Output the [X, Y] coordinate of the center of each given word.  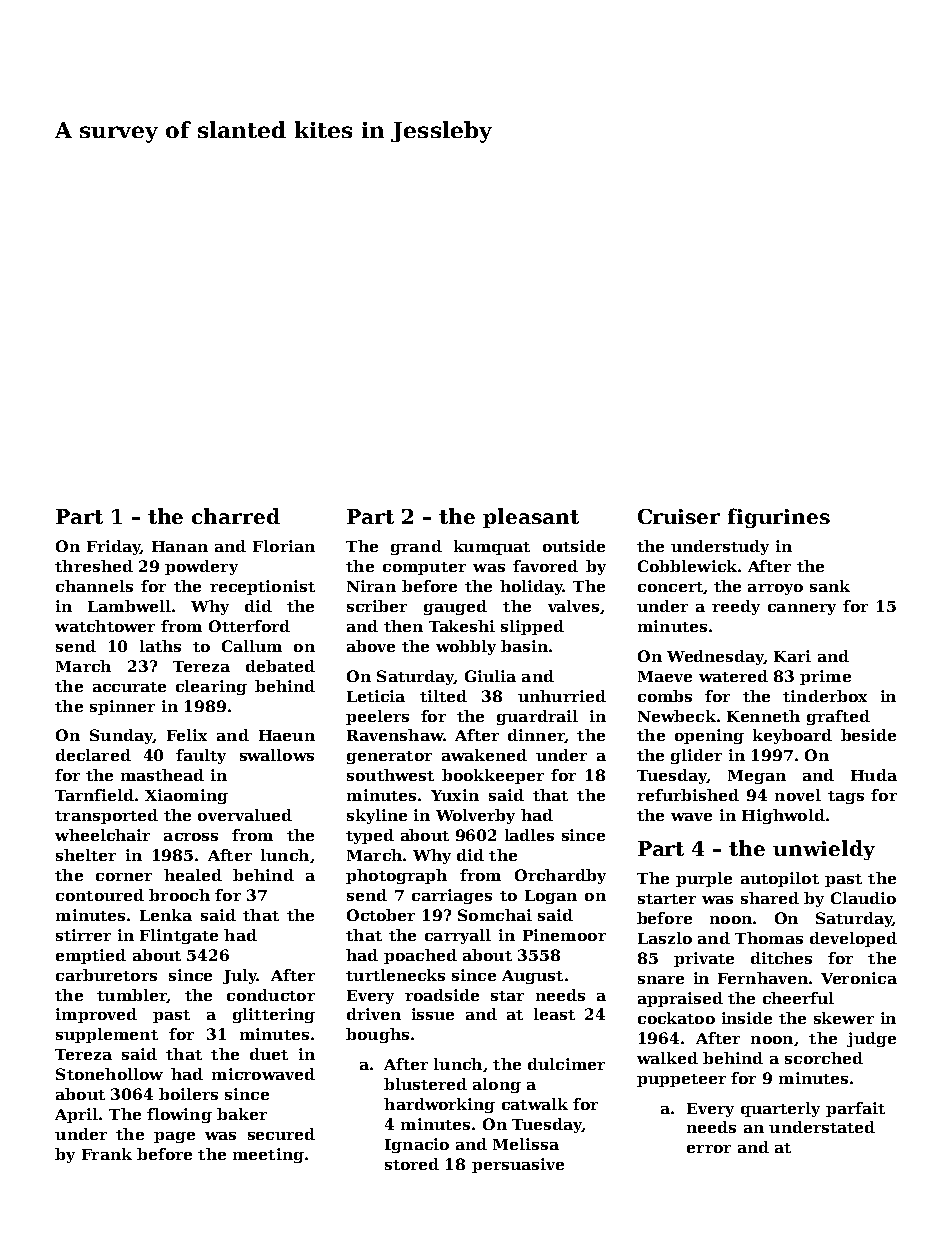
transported [106, 816]
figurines [779, 518]
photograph [396, 876]
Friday [113, 547]
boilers [188, 1094]
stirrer [83, 935]
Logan [551, 897]
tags [846, 797]
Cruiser [679, 516]
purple [704, 879]
